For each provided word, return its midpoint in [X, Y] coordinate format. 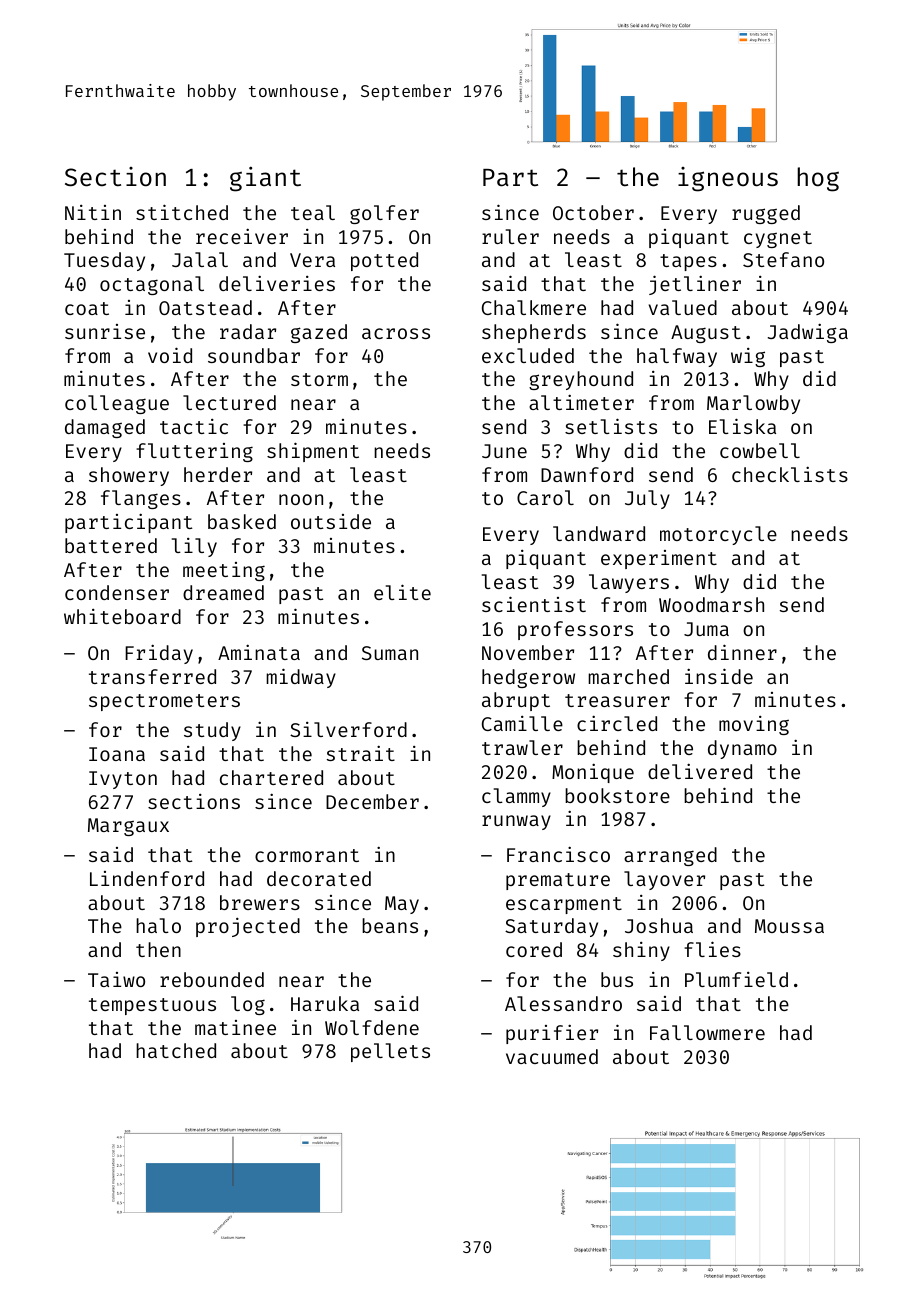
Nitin [93, 212]
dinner [742, 652]
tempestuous [152, 1006]
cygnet [778, 239]
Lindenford [147, 878]
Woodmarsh [711, 604]
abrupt [516, 701]
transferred [152, 676]
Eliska [742, 426]
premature [558, 881]
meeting [224, 571]
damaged [105, 428]
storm [319, 379]
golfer [384, 214]
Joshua [659, 925]
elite [402, 592]
